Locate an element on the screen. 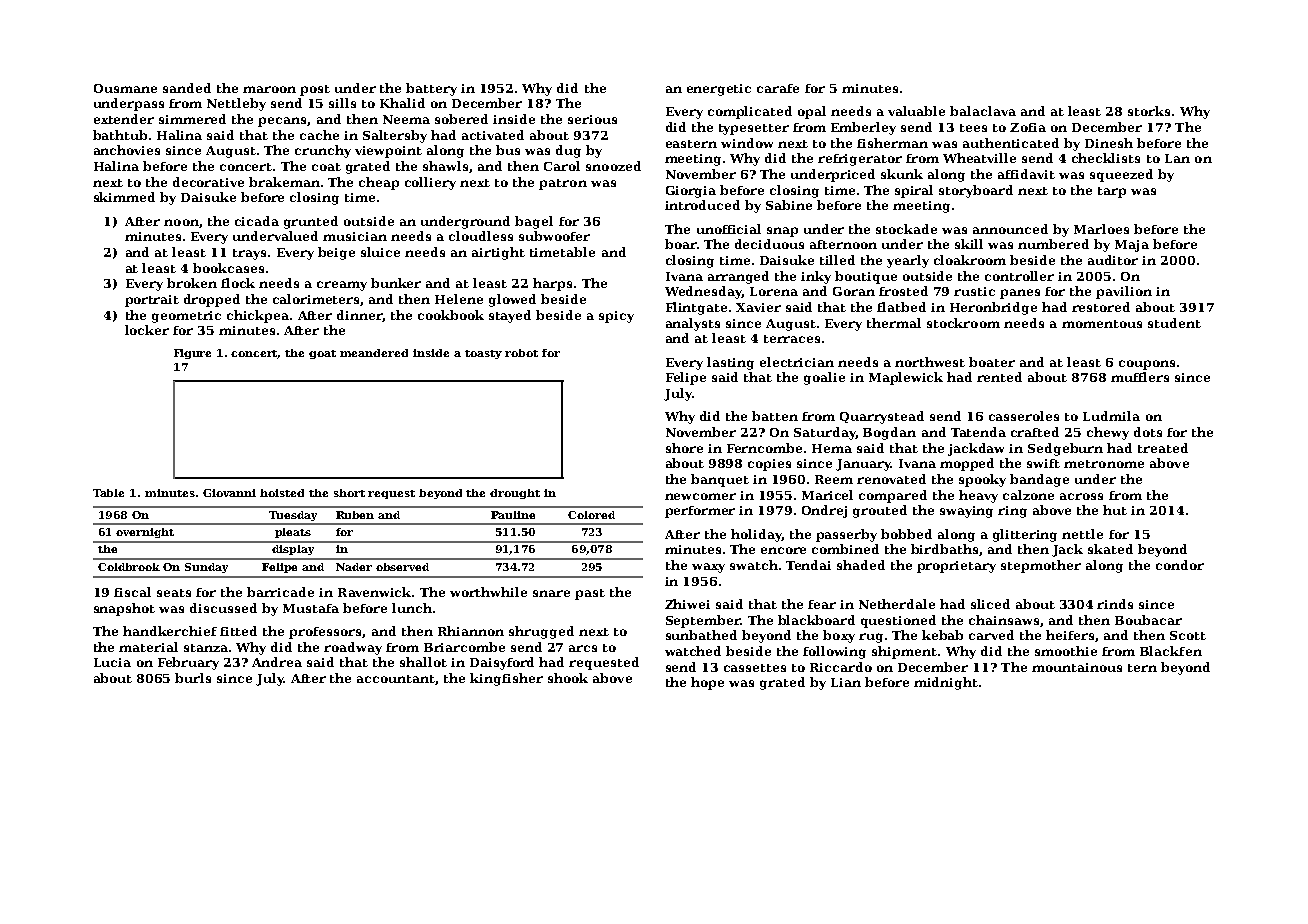  carved is located at coordinates (991, 635).
